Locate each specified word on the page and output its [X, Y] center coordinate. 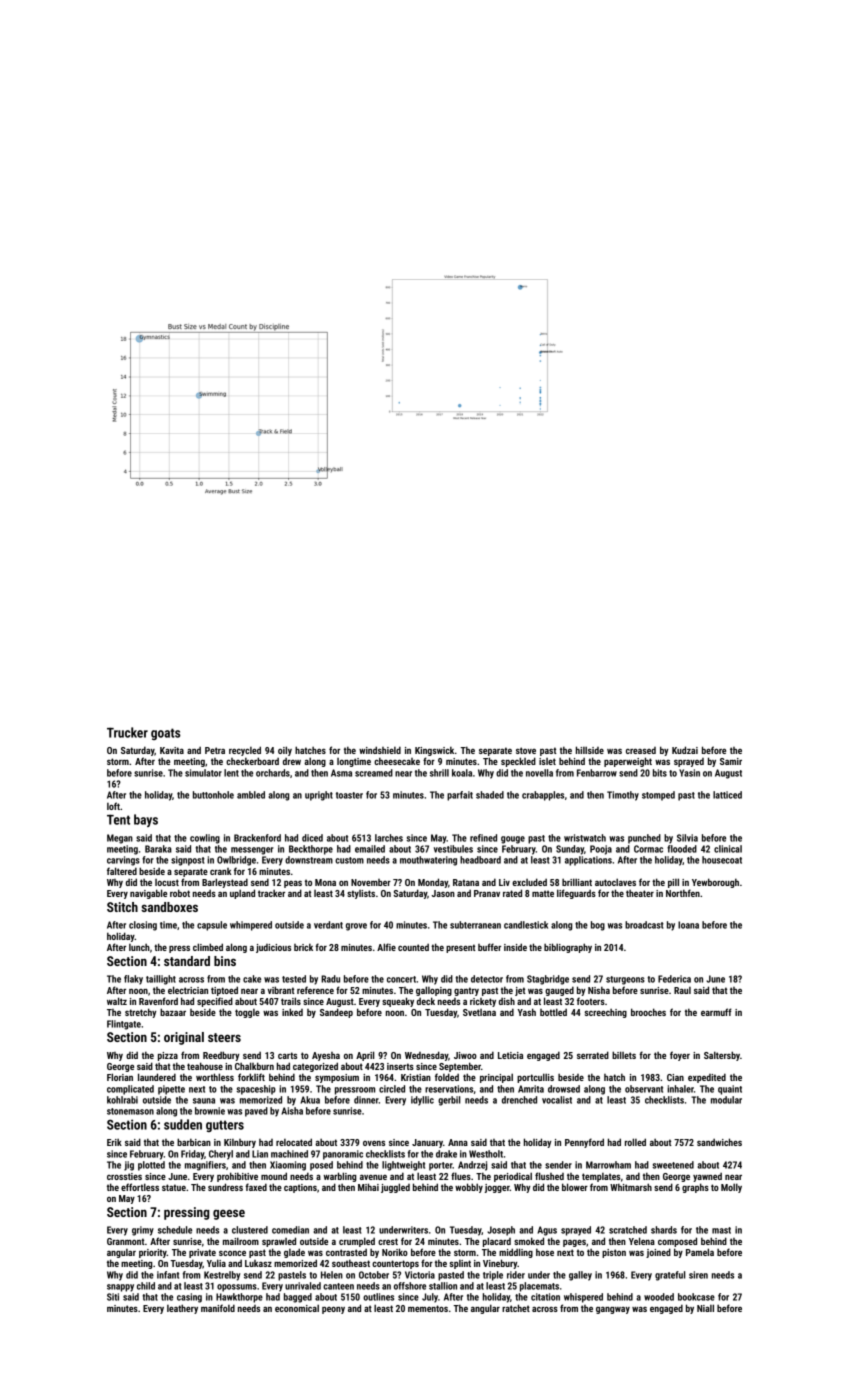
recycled [245, 751]
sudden [183, 1124]
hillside [590, 750]
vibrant [281, 990]
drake [446, 1154]
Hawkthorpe [239, 1298]
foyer [680, 1056]
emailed [370, 849]
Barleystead [225, 883]
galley [580, 1276]
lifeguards [576, 894]
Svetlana [479, 1012]
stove [526, 750]
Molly [731, 1188]
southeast [351, 1263]
